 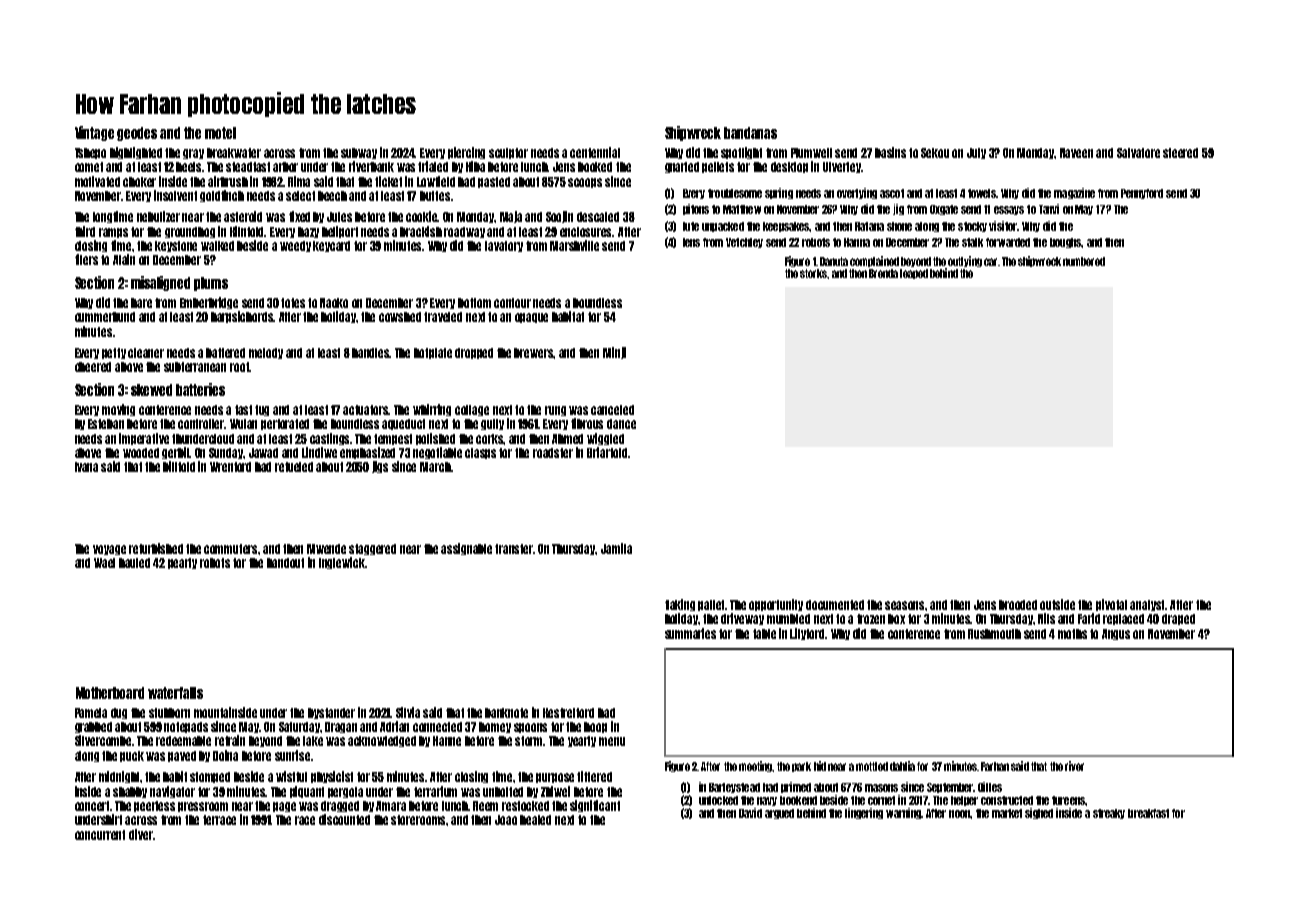 What do you see at coordinates (146, 353) in the screenshot?
I see `cleaner` at bounding box center [146, 353].
